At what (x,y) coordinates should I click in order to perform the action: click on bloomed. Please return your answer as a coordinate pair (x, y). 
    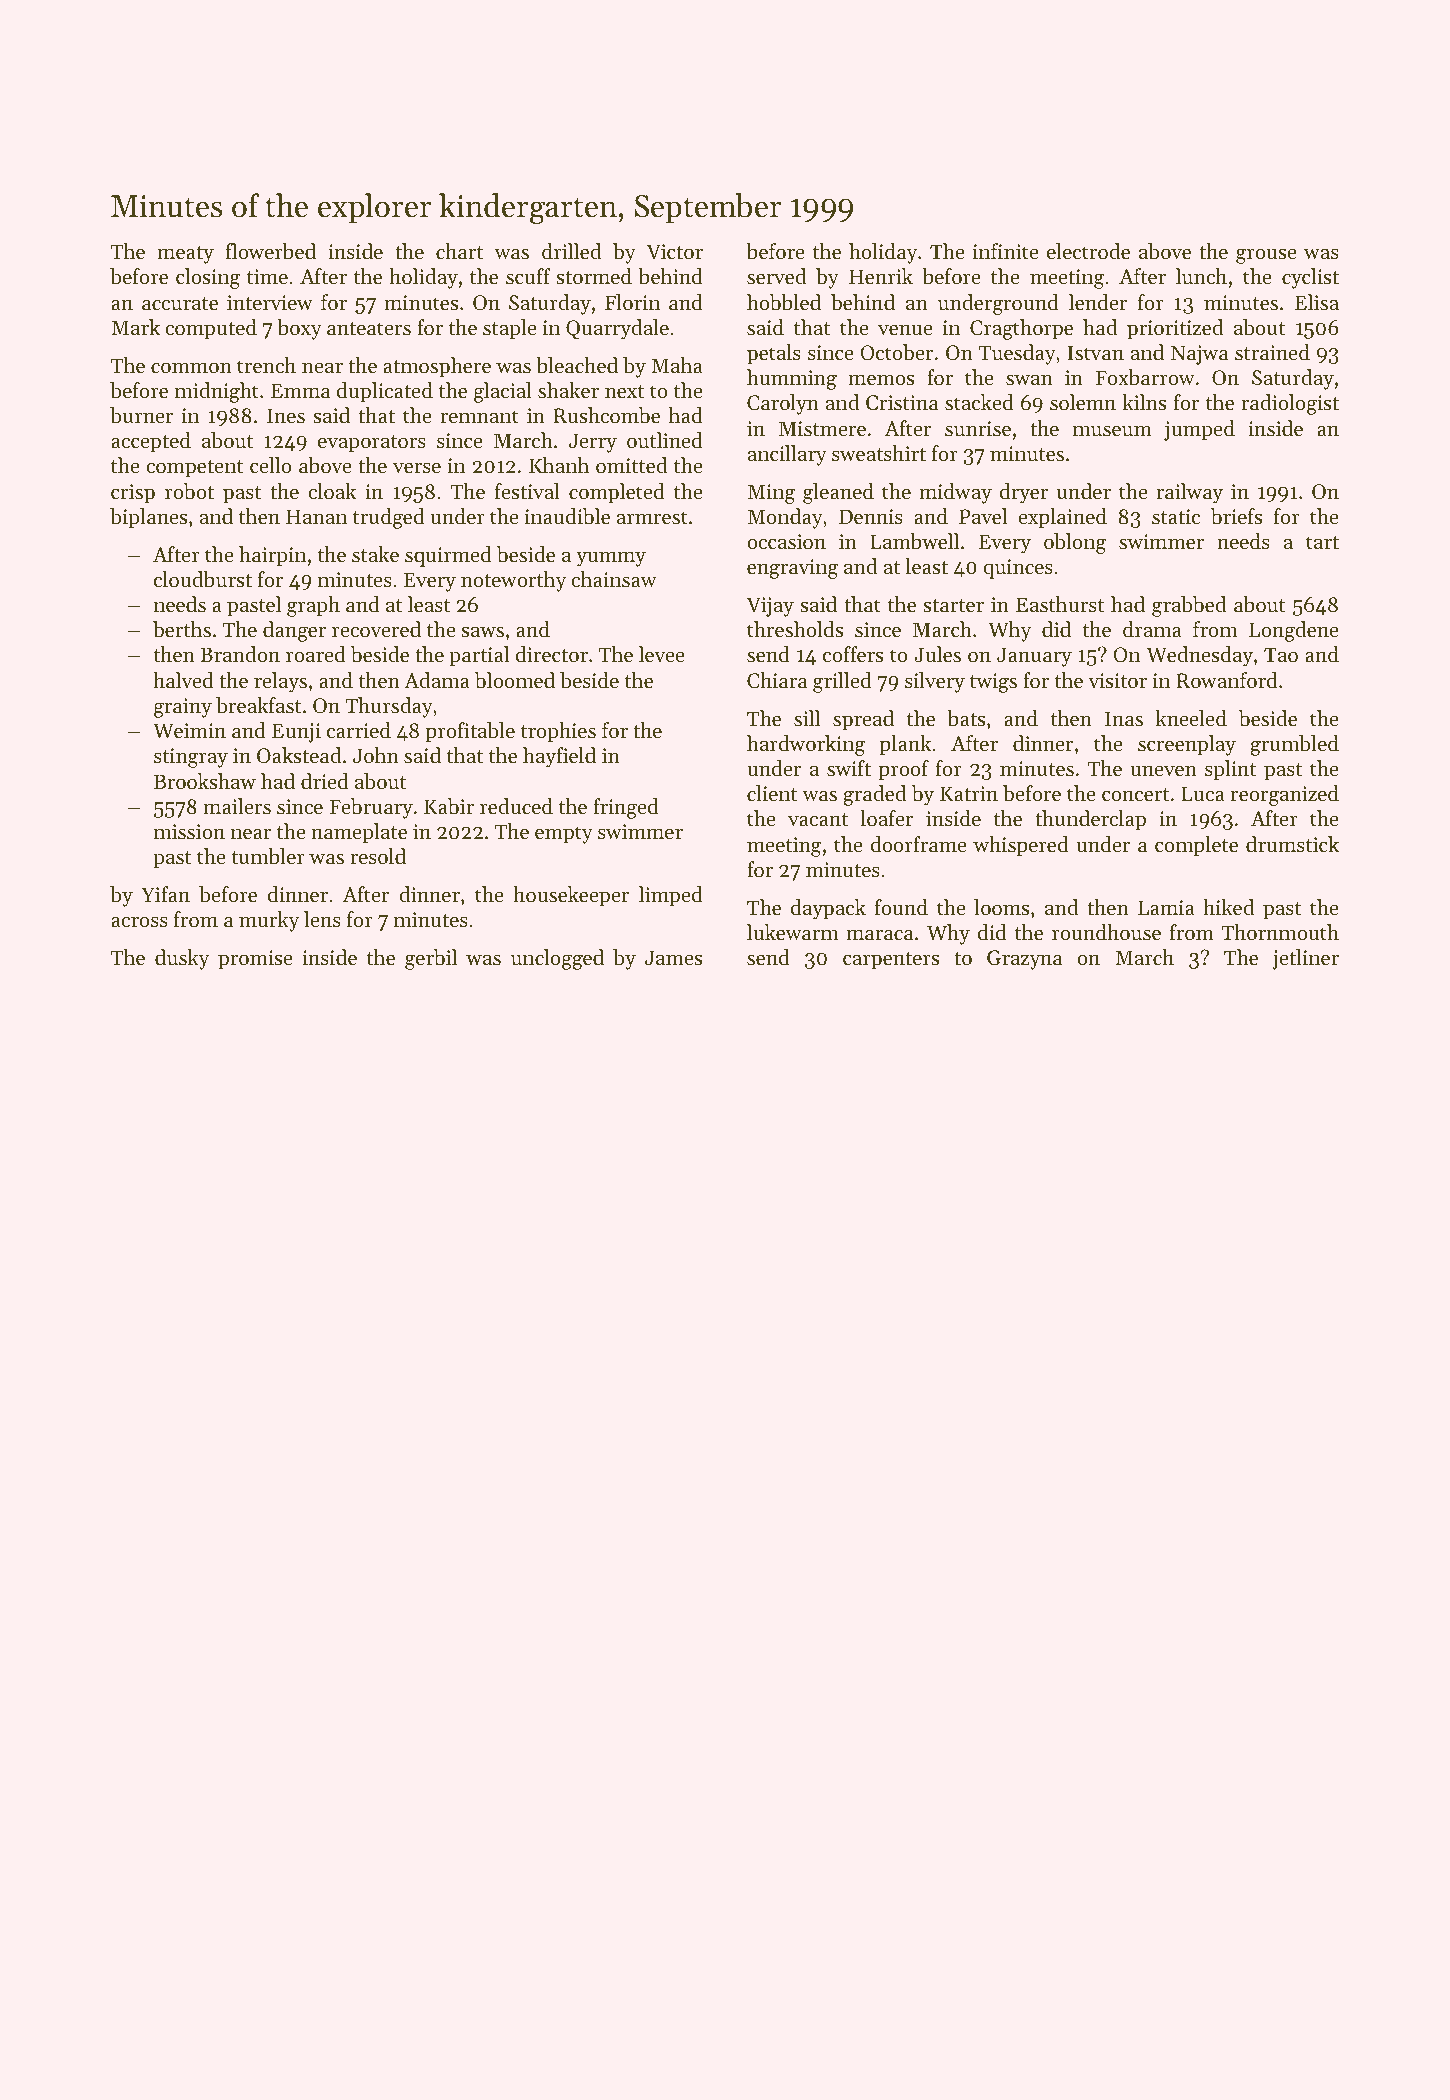
    Looking at the image, I should click on (515, 680).
